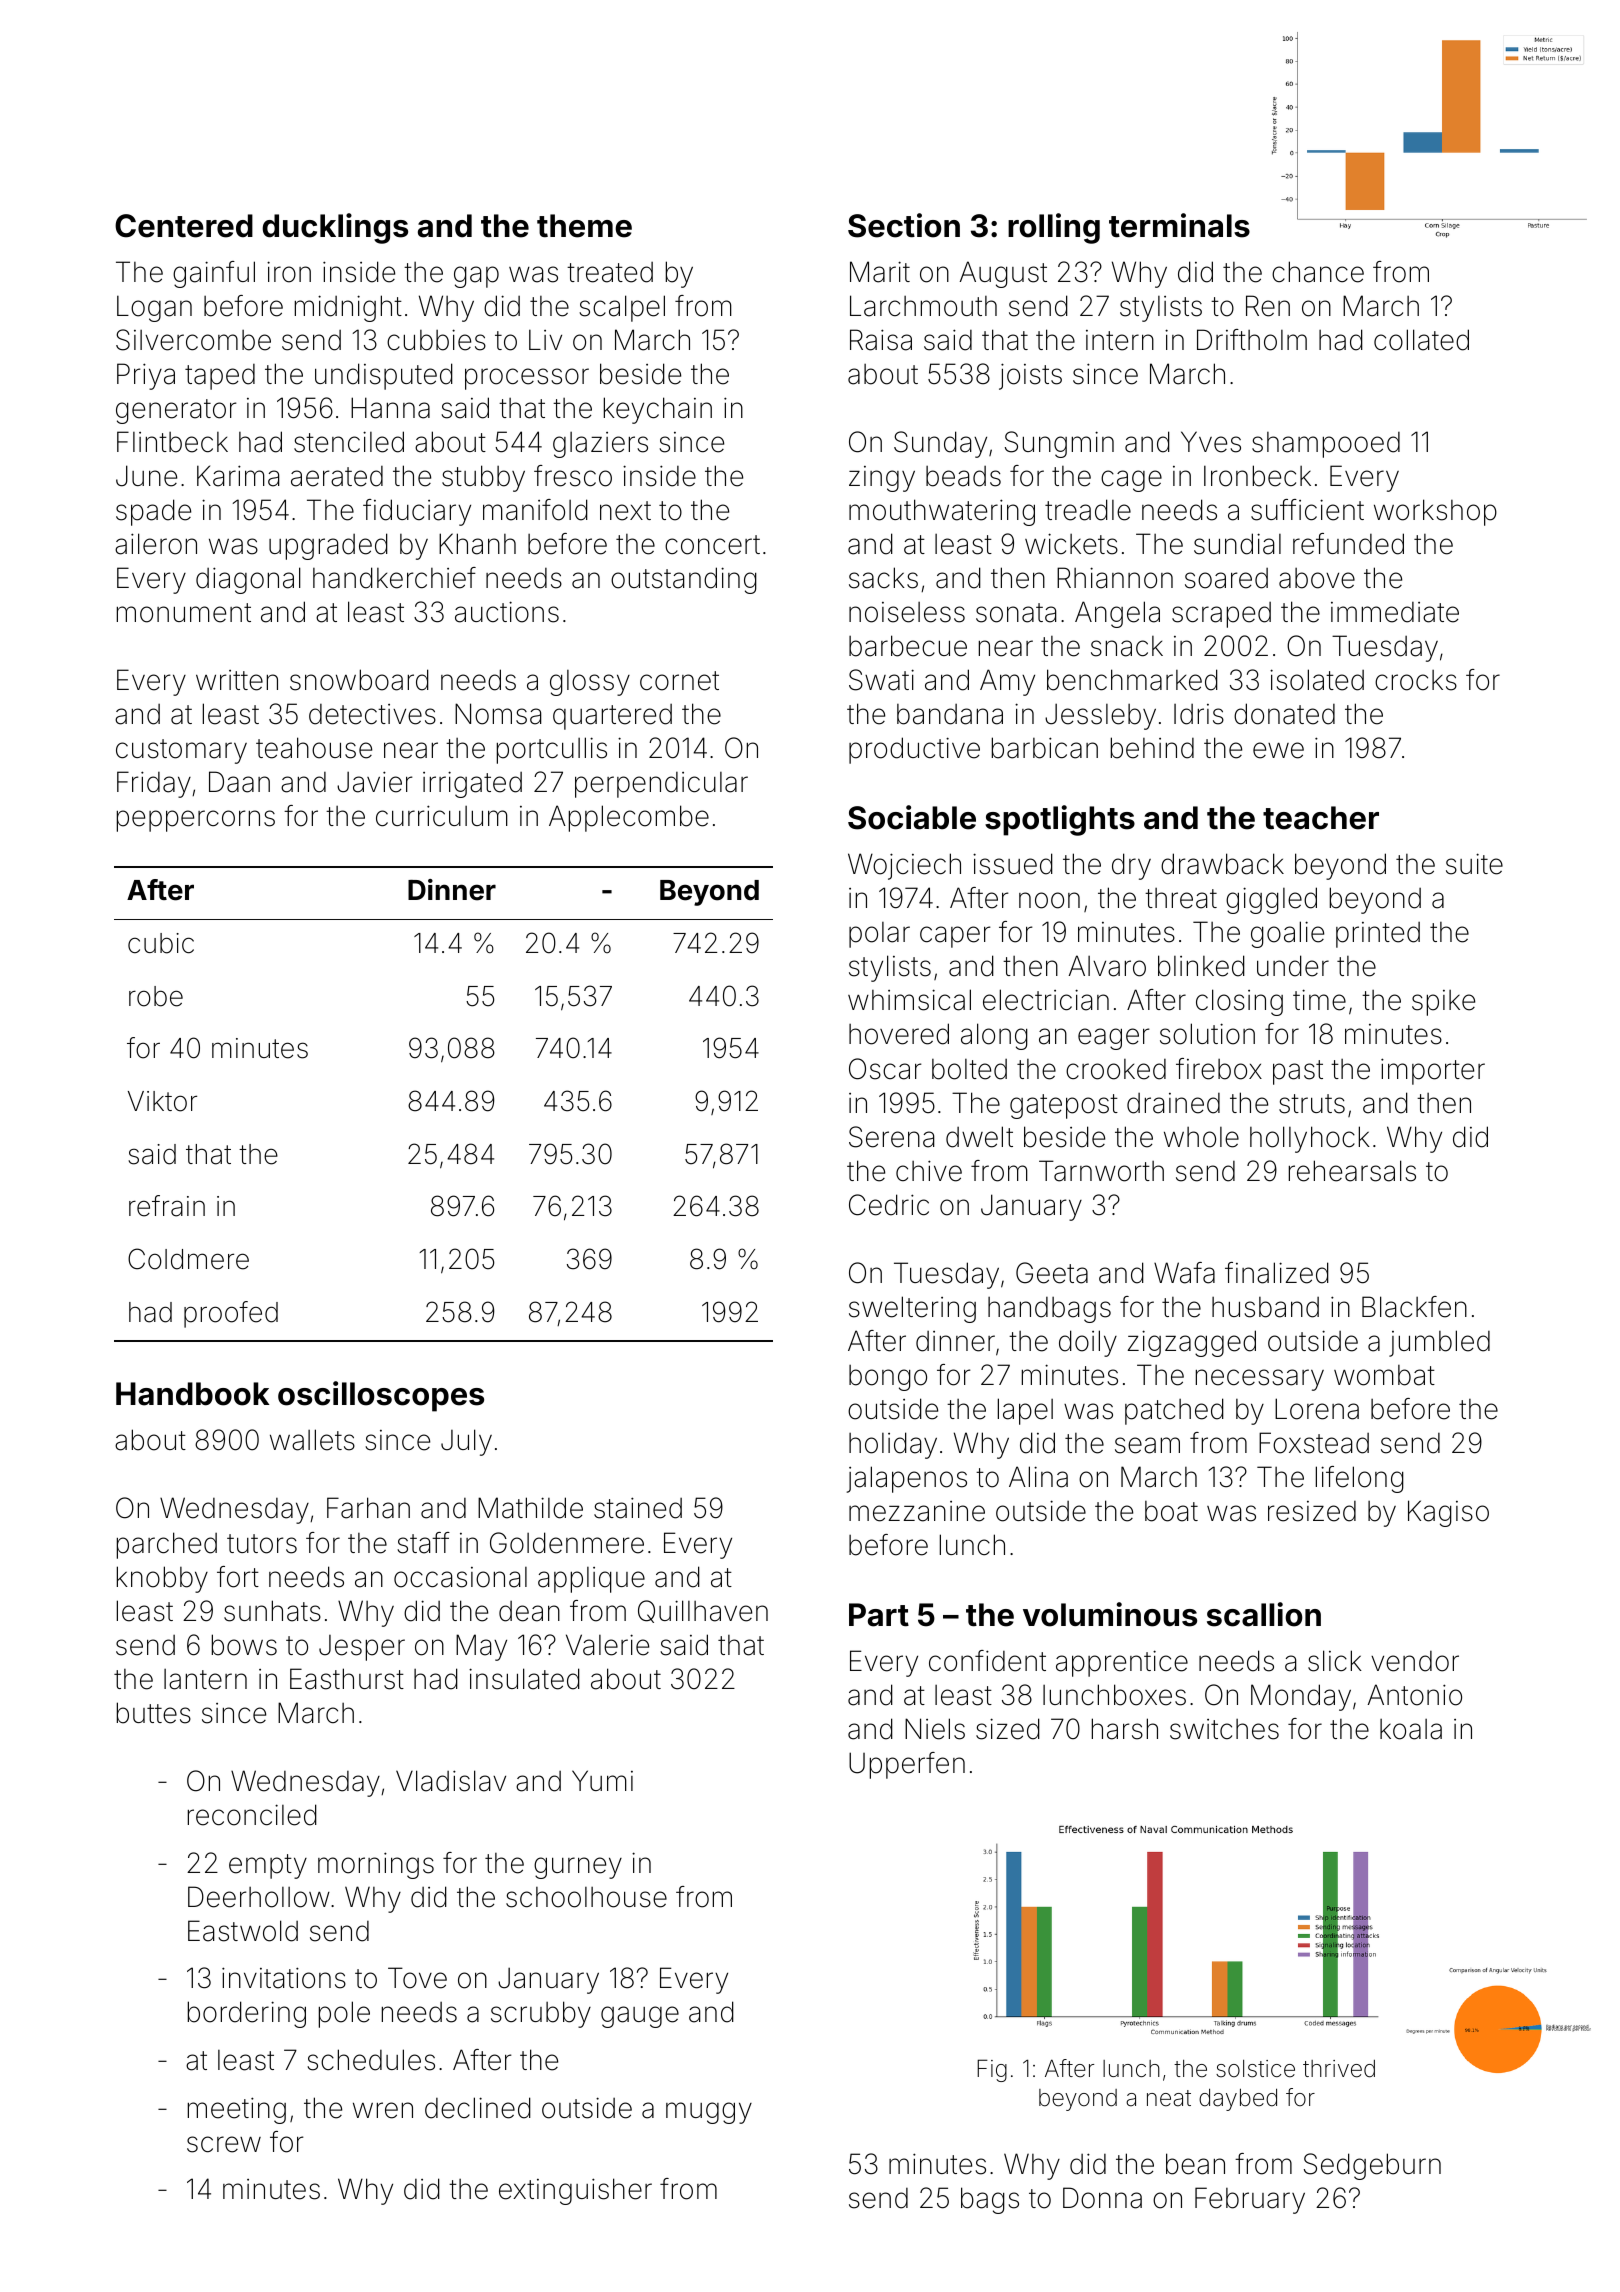 The image size is (1620, 2292). I want to click on terminals, so click(1179, 225).
